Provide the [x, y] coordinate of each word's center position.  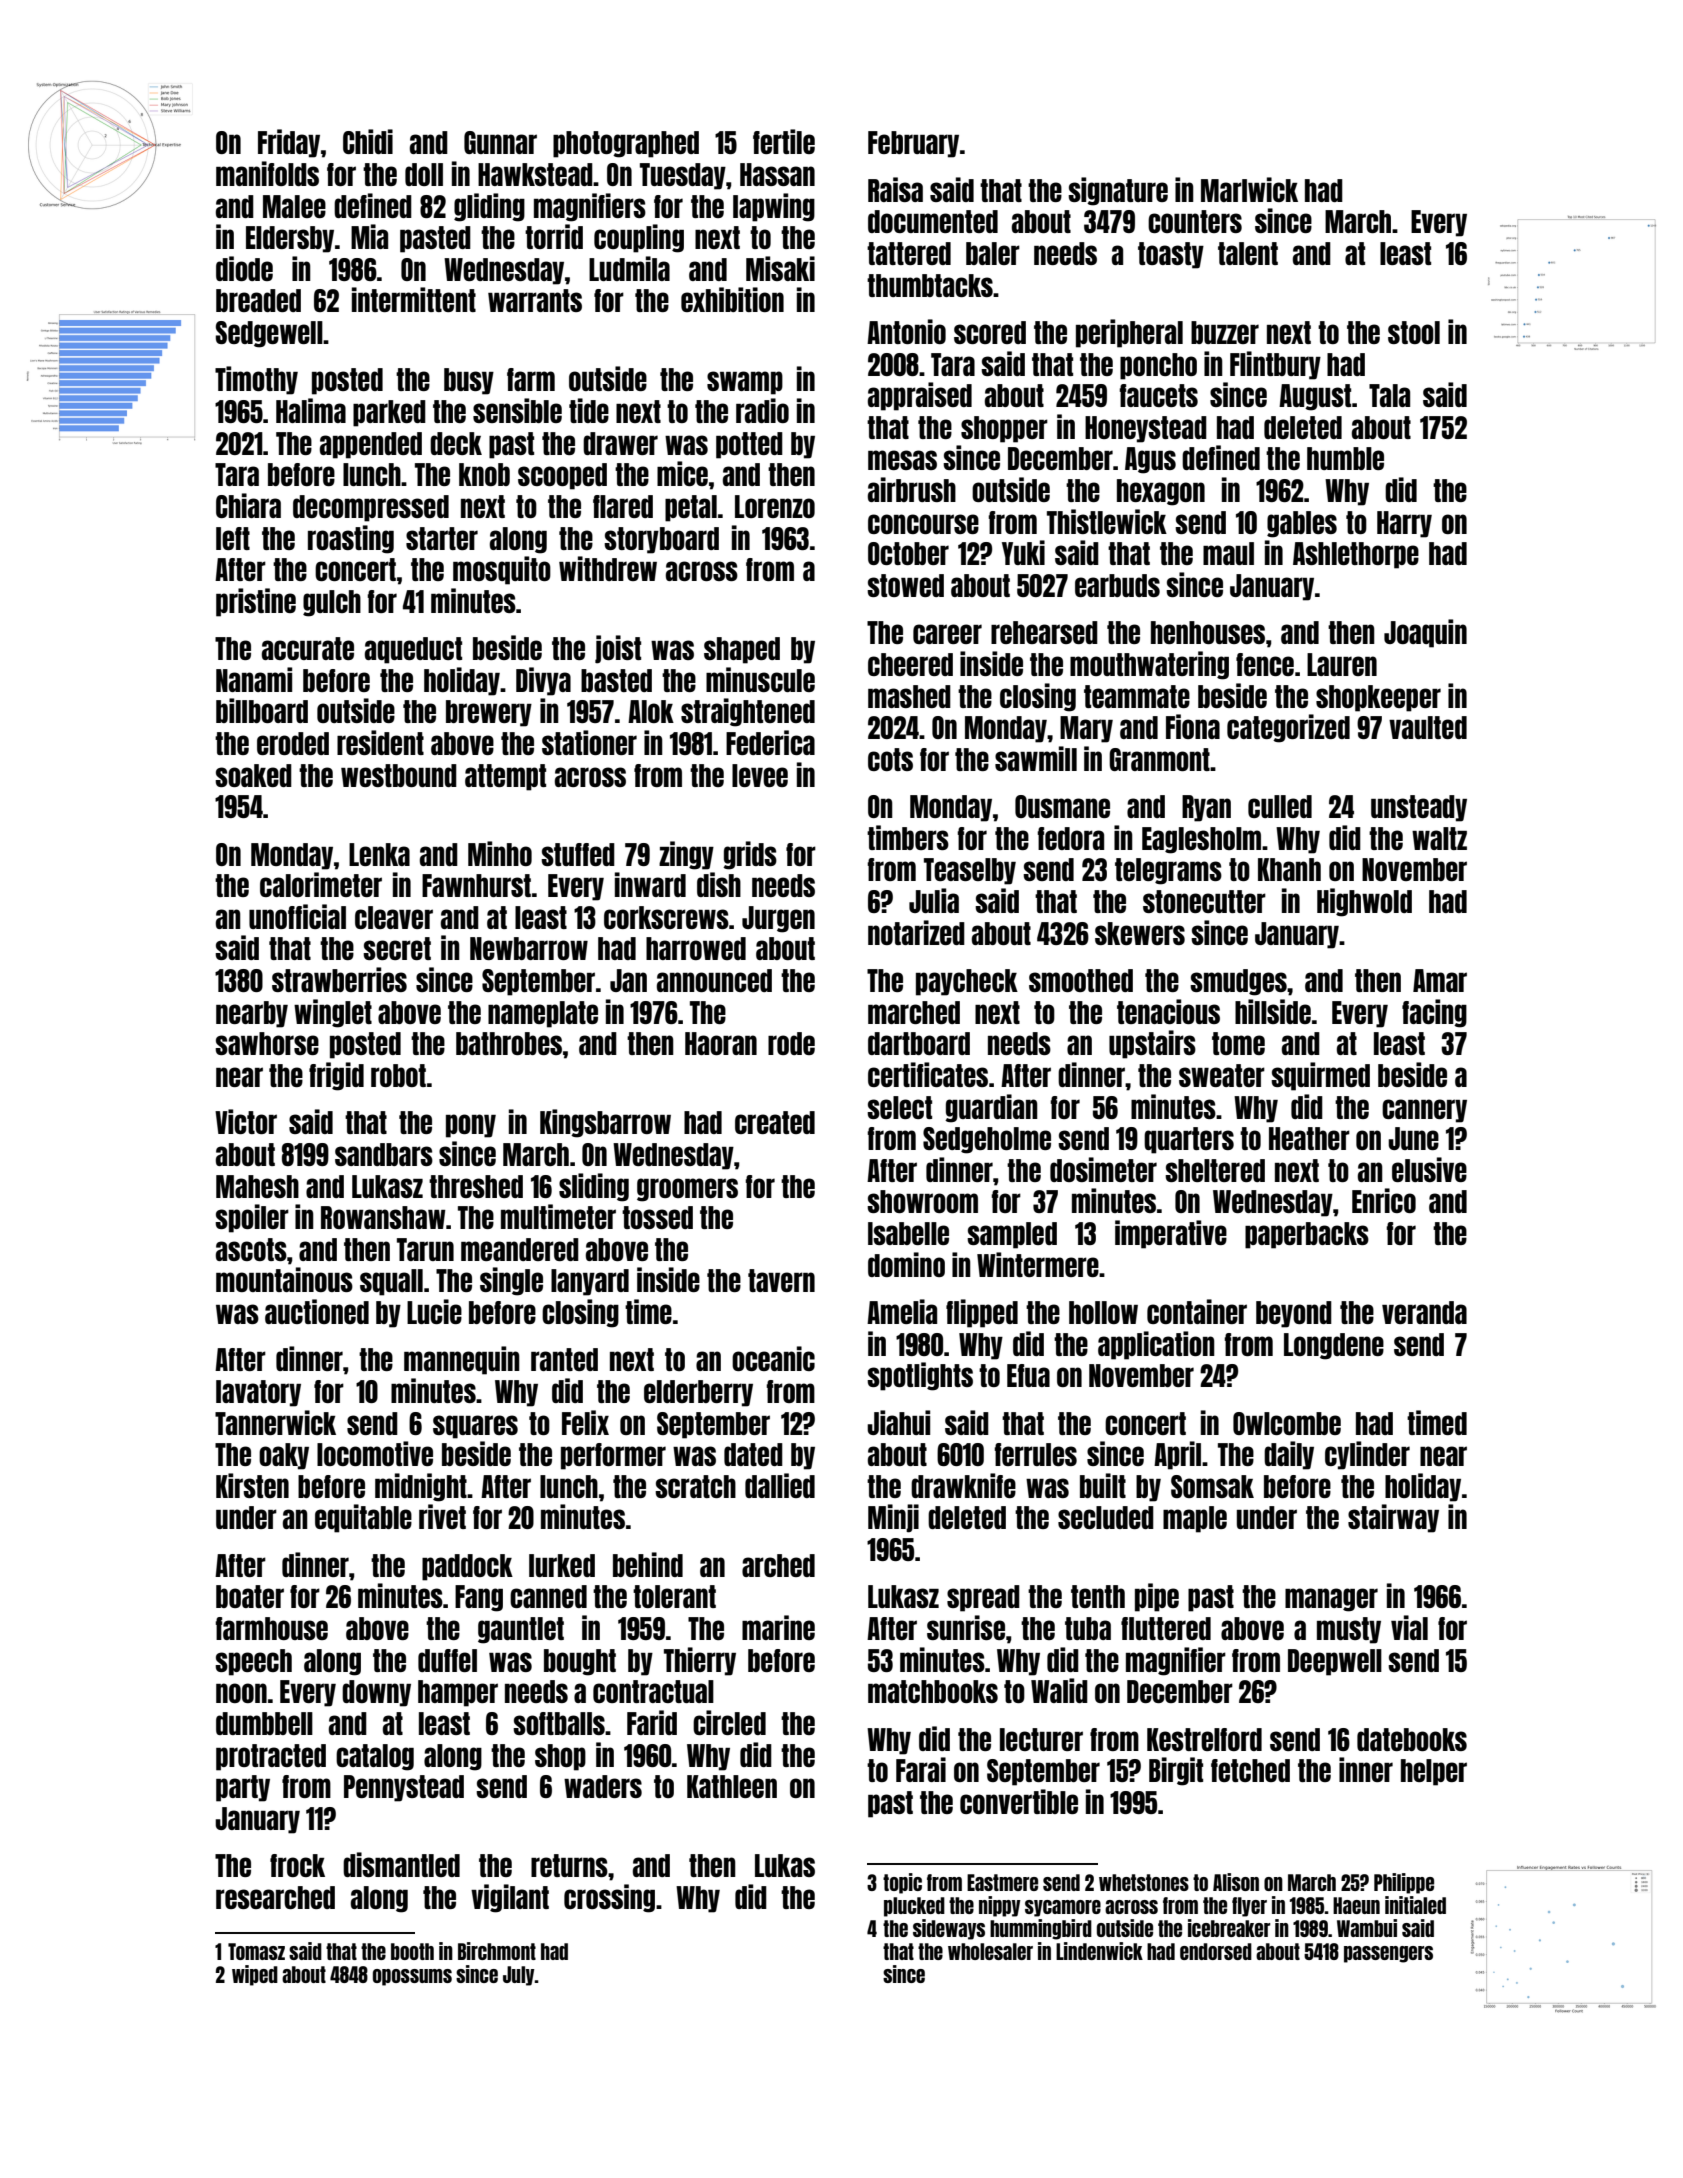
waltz [1439, 838]
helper [1434, 1772]
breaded [258, 300]
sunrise [966, 1627]
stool [1414, 332]
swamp [745, 383]
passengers [1388, 1954]
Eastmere [1002, 1882]
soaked [253, 775]
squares [475, 1427]
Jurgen [778, 919]
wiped [255, 1975]
